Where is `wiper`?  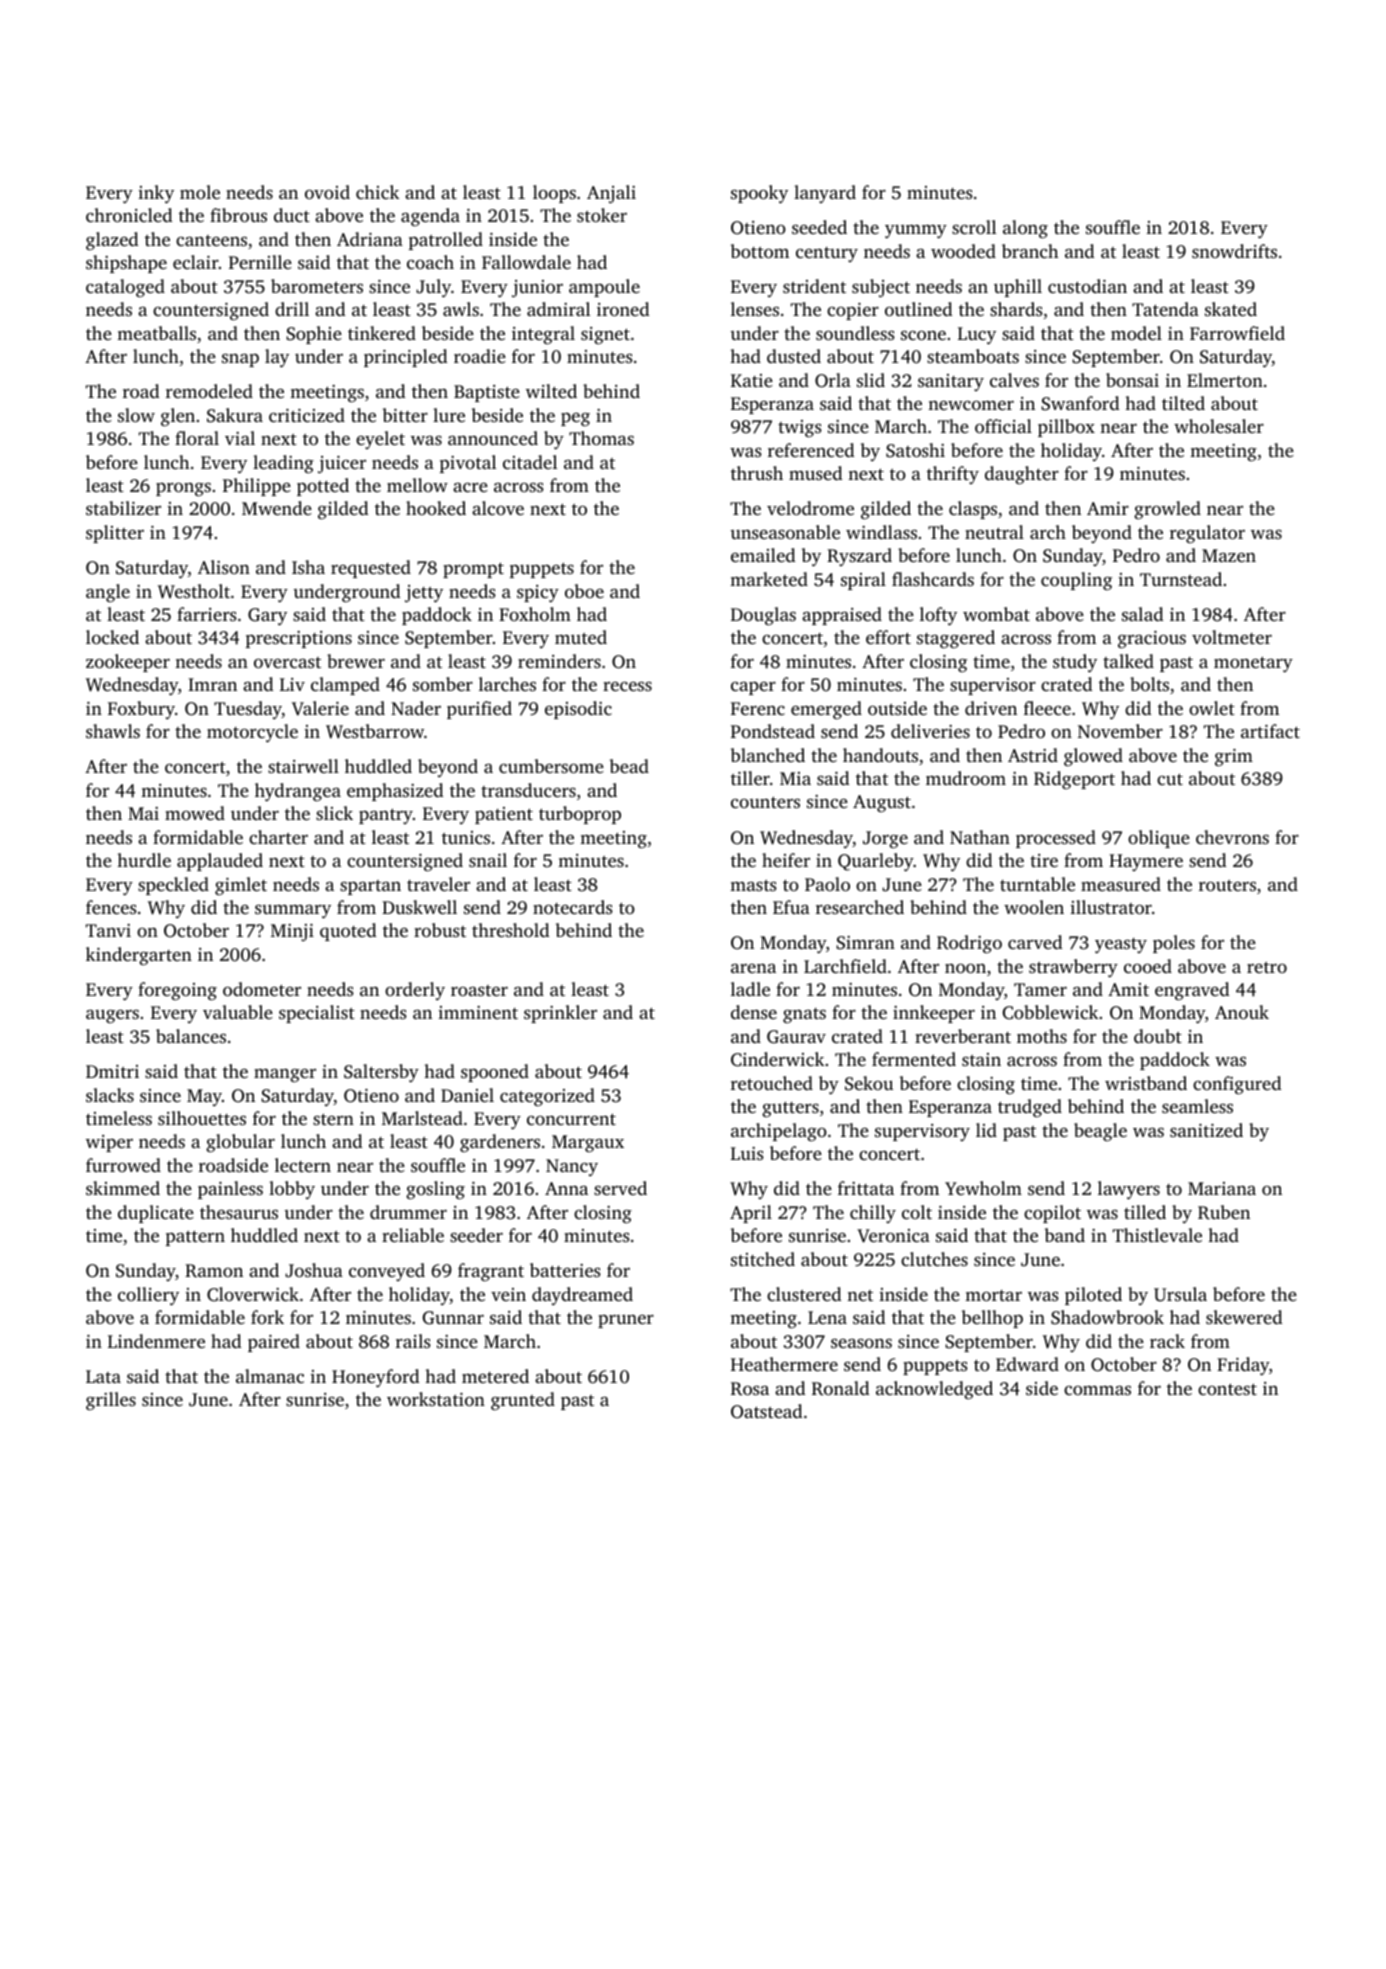 wiper is located at coordinates (109, 1143).
